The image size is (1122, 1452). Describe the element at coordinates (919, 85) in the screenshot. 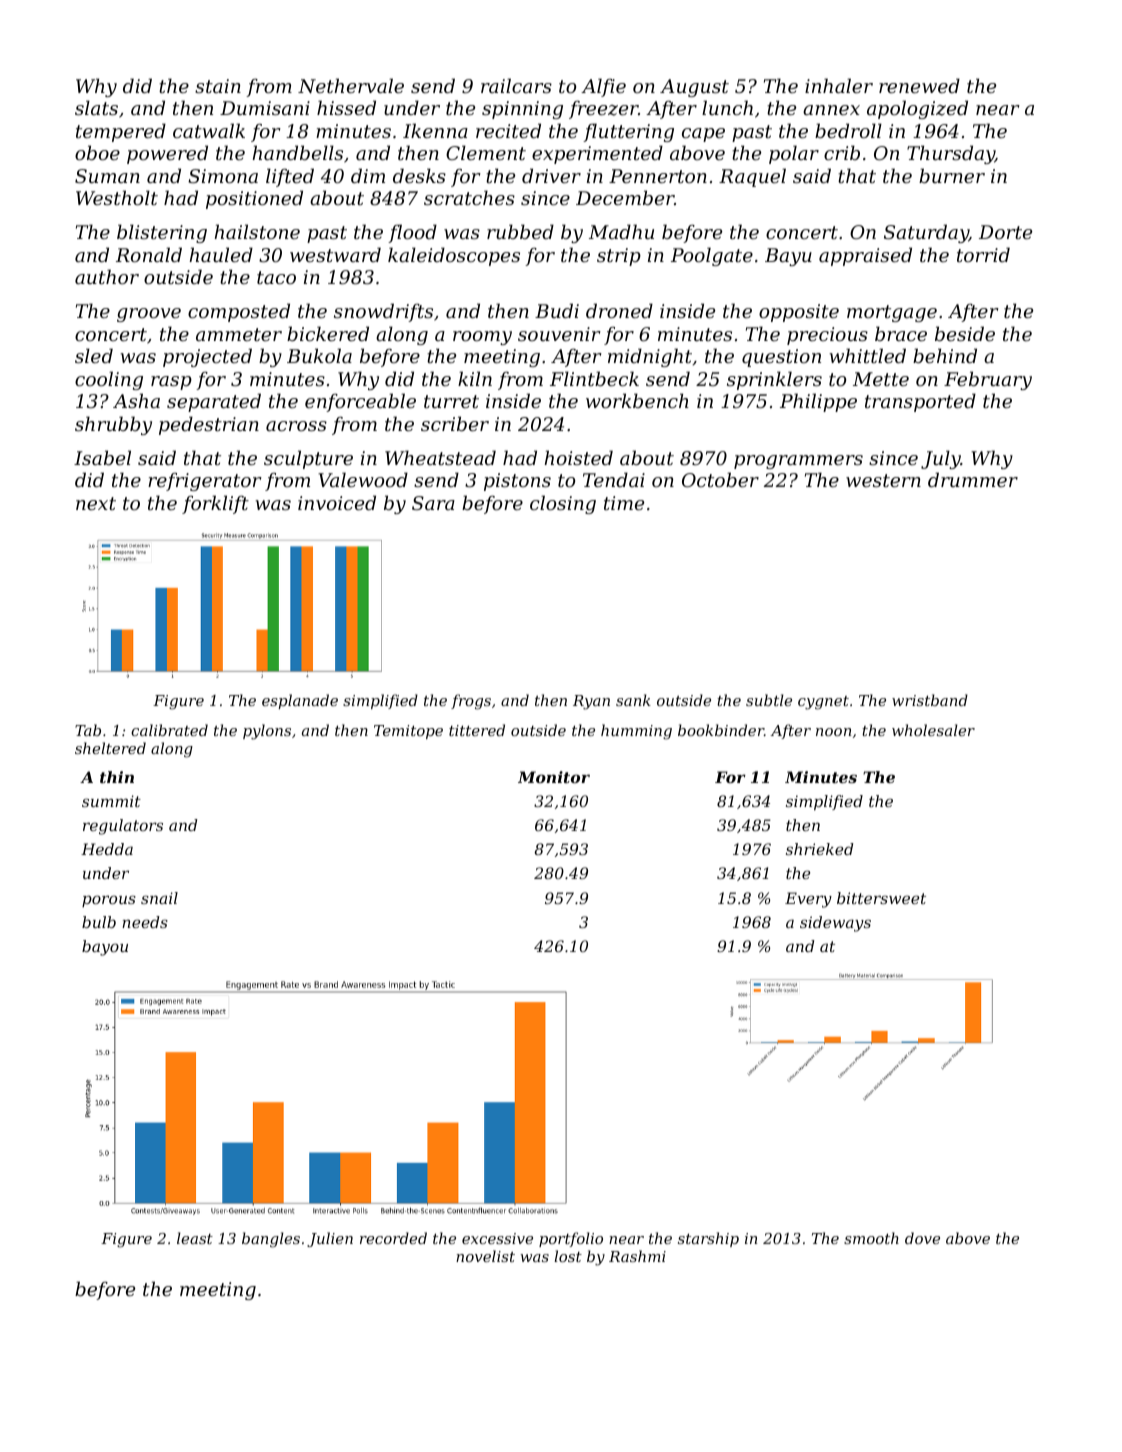

I see `renewed` at that location.
